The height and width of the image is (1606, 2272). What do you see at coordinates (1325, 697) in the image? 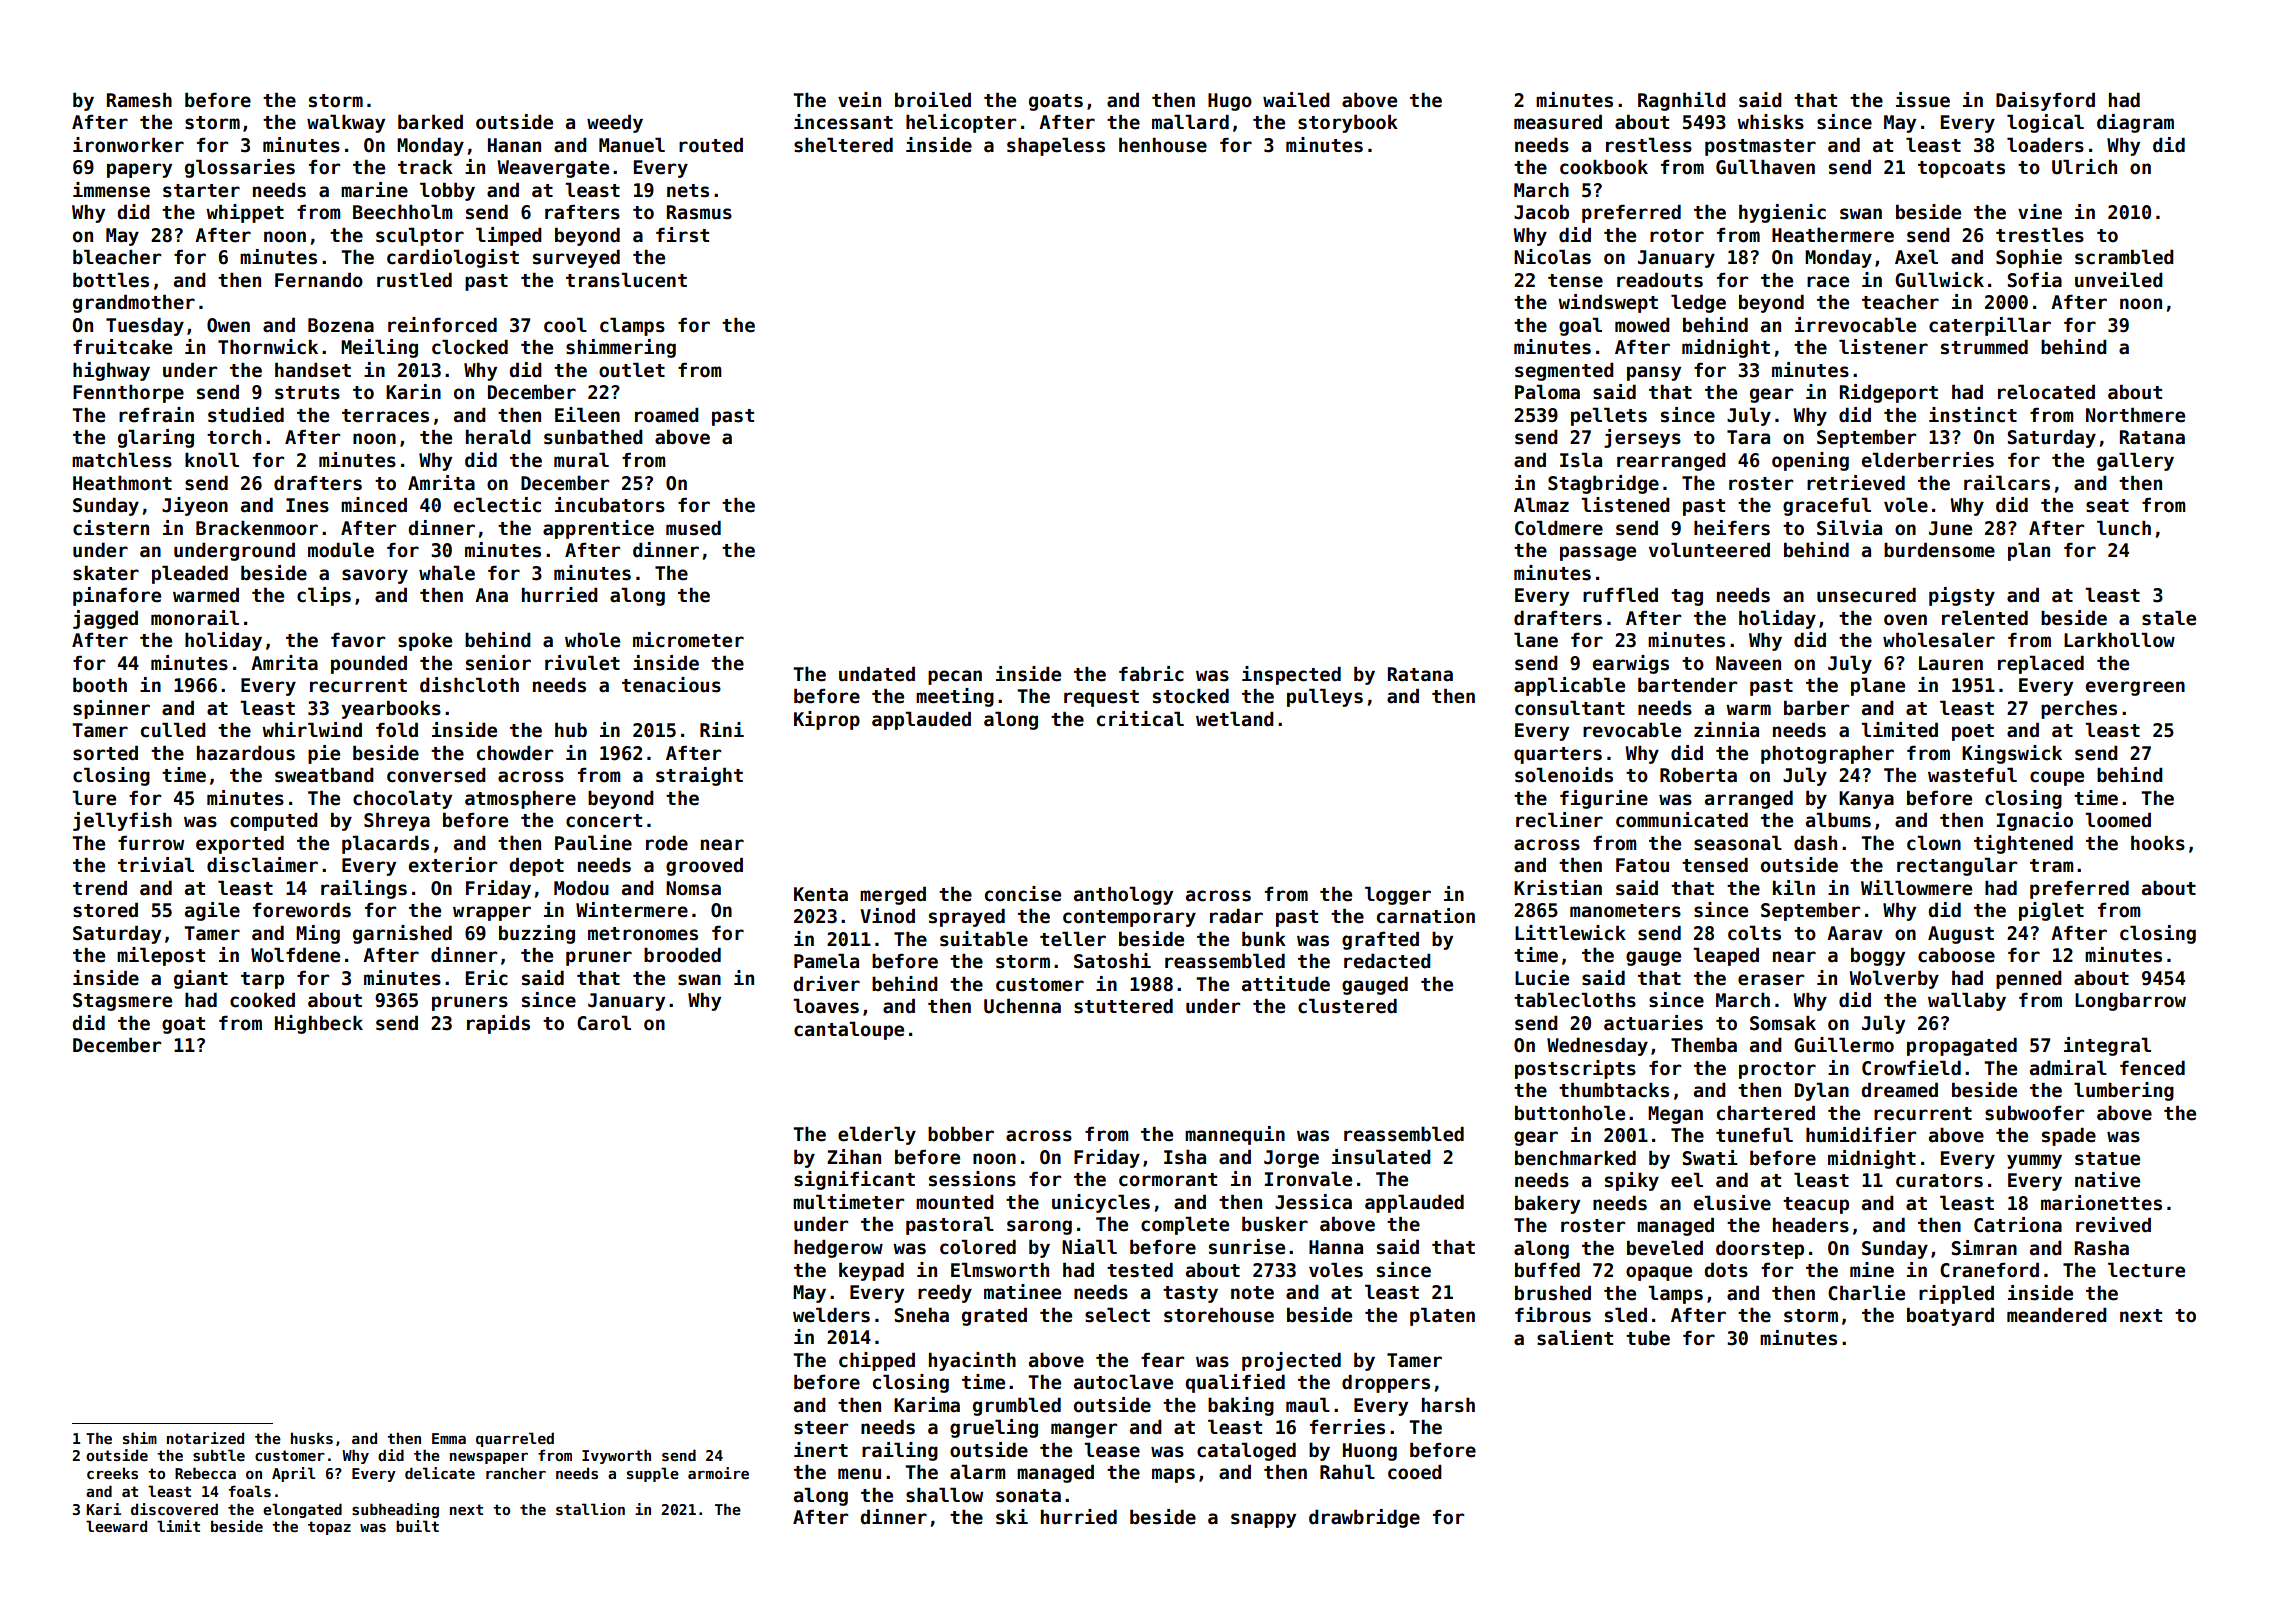
I see `pulleys` at bounding box center [1325, 697].
